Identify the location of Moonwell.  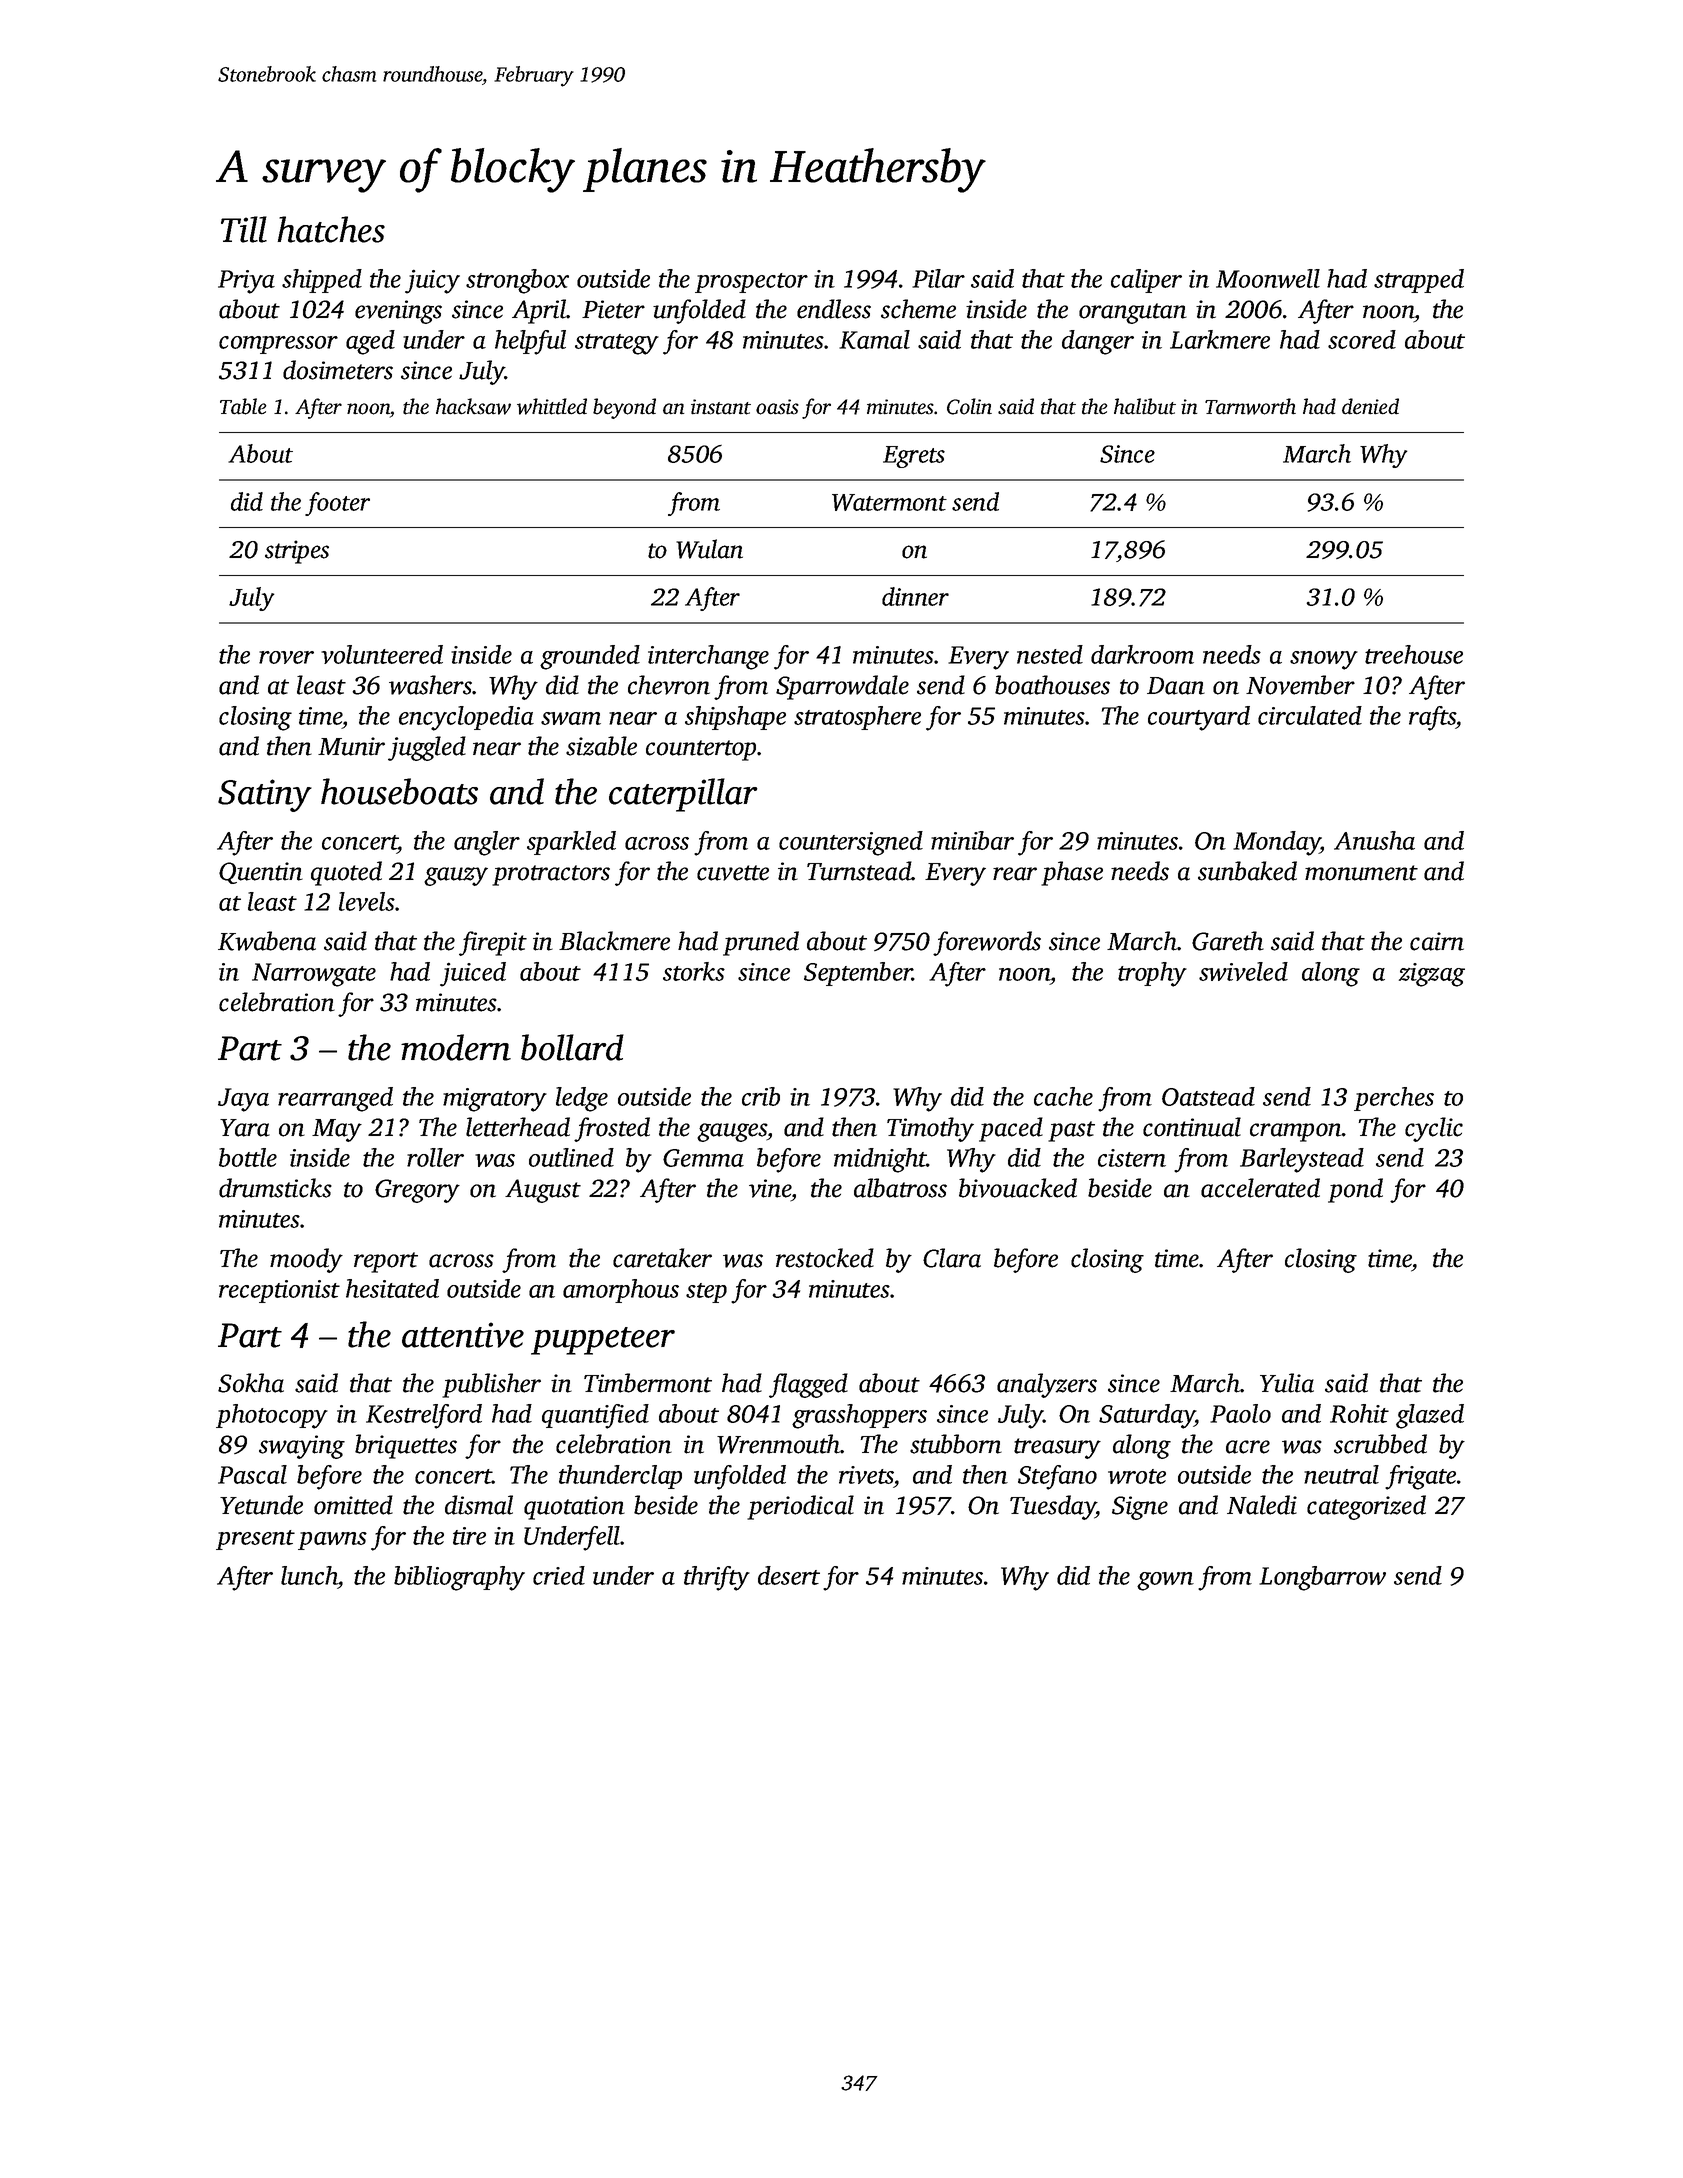
(1268, 278).
